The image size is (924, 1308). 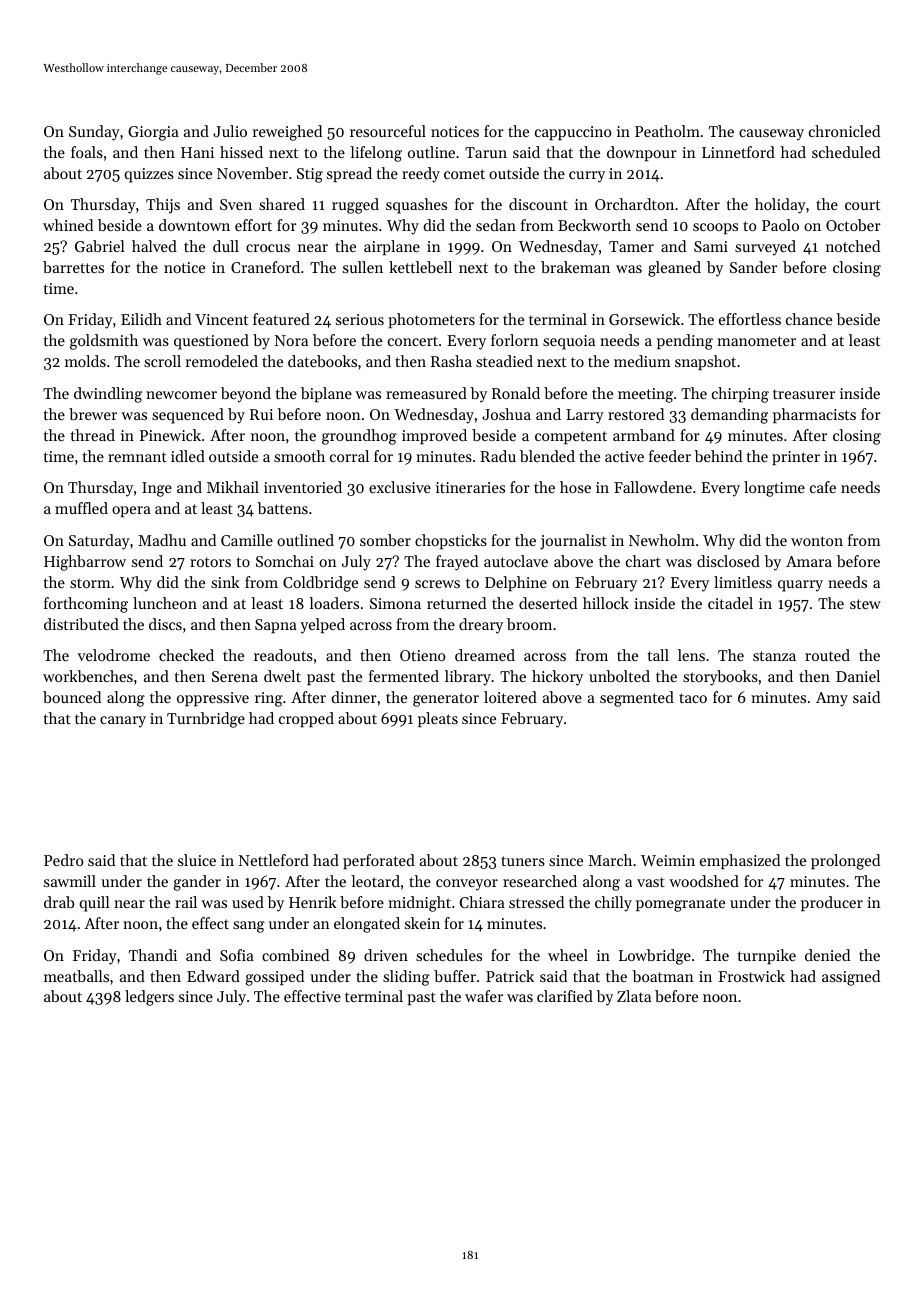 I want to click on drab, so click(x=59, y=902).
